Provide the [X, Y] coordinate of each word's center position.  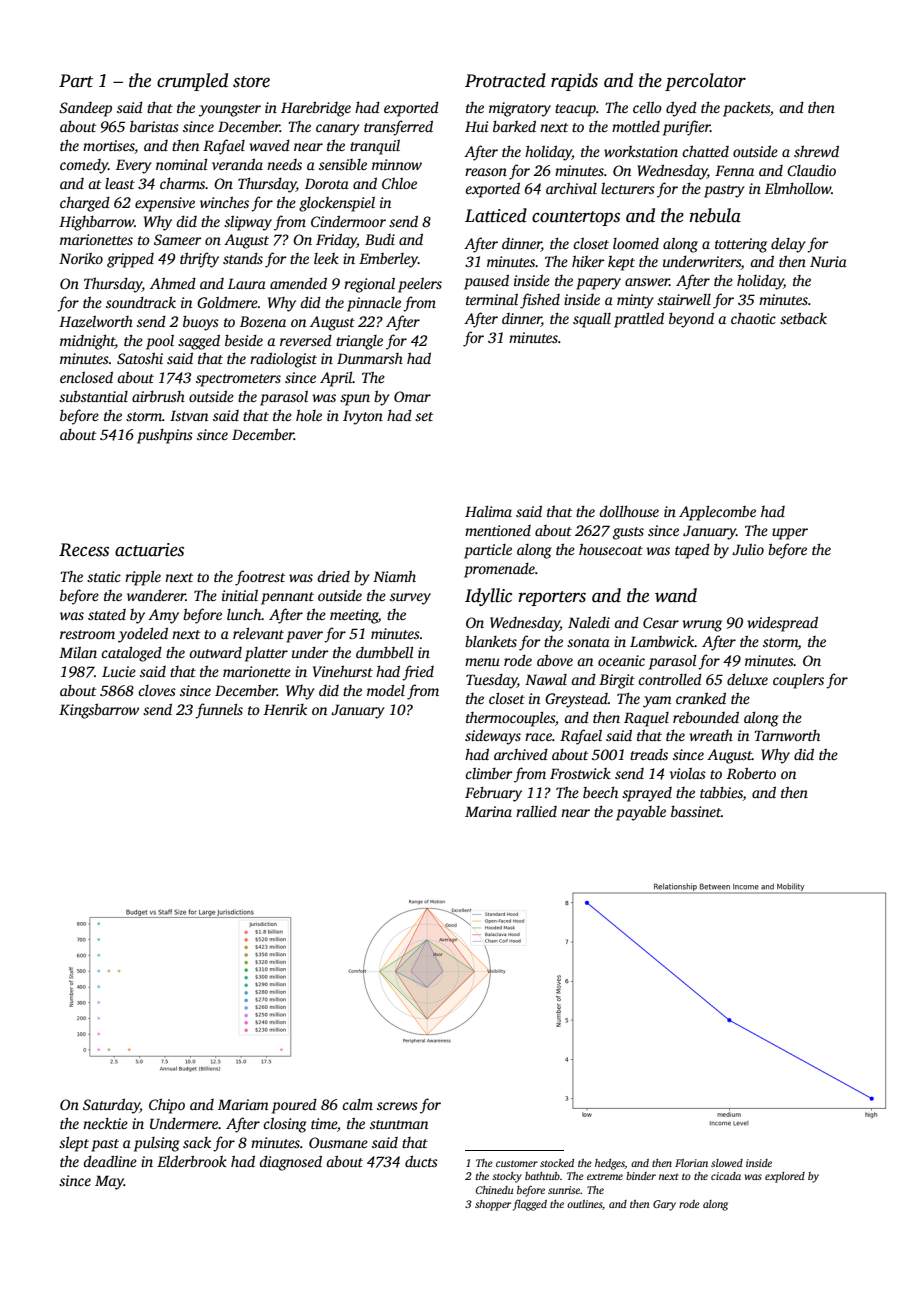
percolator [705, 82]
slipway [248, 223]
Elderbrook [192, 1161]
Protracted [505, 80]
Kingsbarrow [99, 711]
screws [397, 1106]
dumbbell [384, 652]
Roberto [751, 773]
